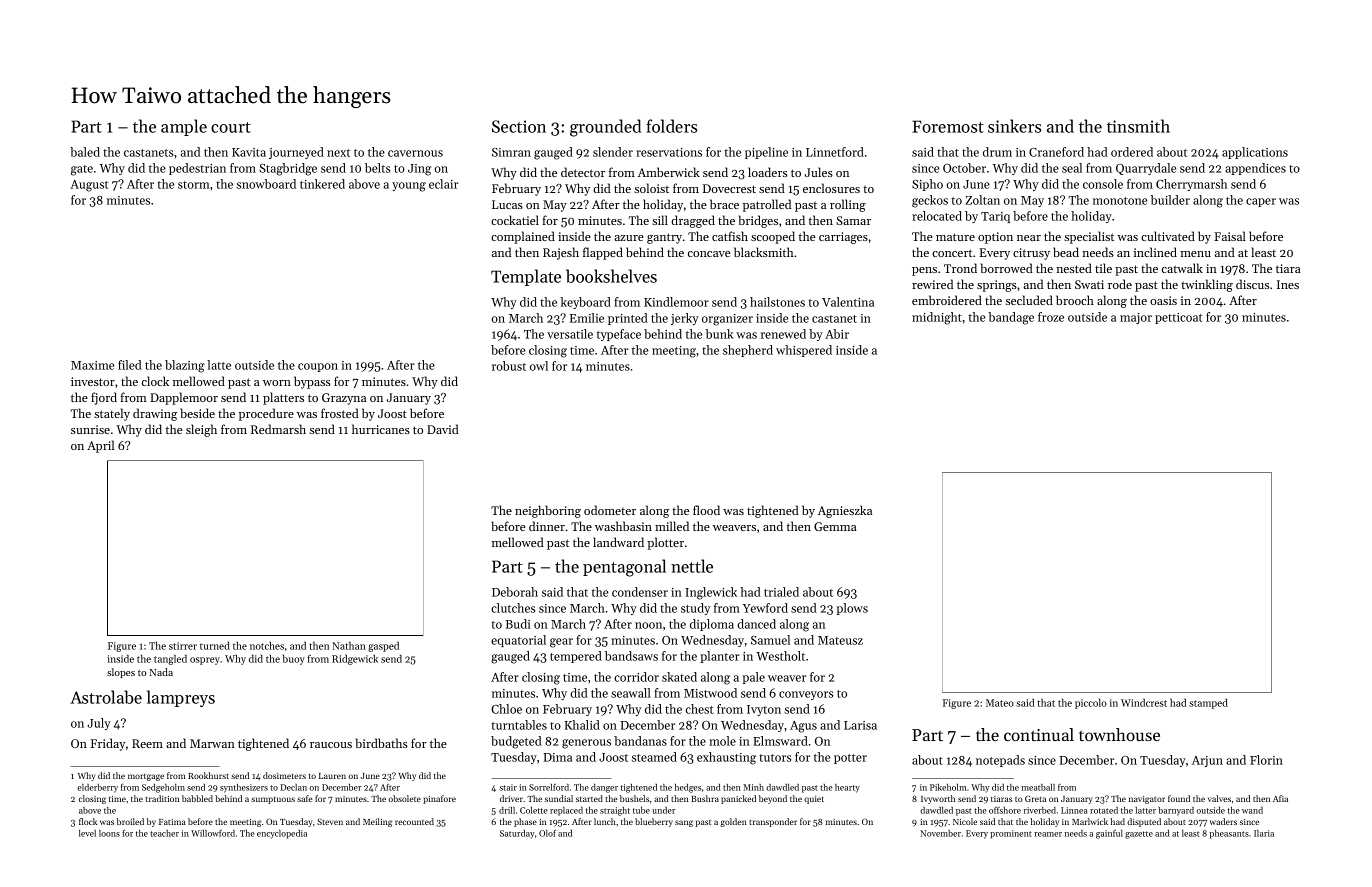 The width and height of the screenshot is (1372, 887). What do you see at coordinates (835, 526) in the screenshot?
I see `Gemma` at bounding box center [835, 526].
